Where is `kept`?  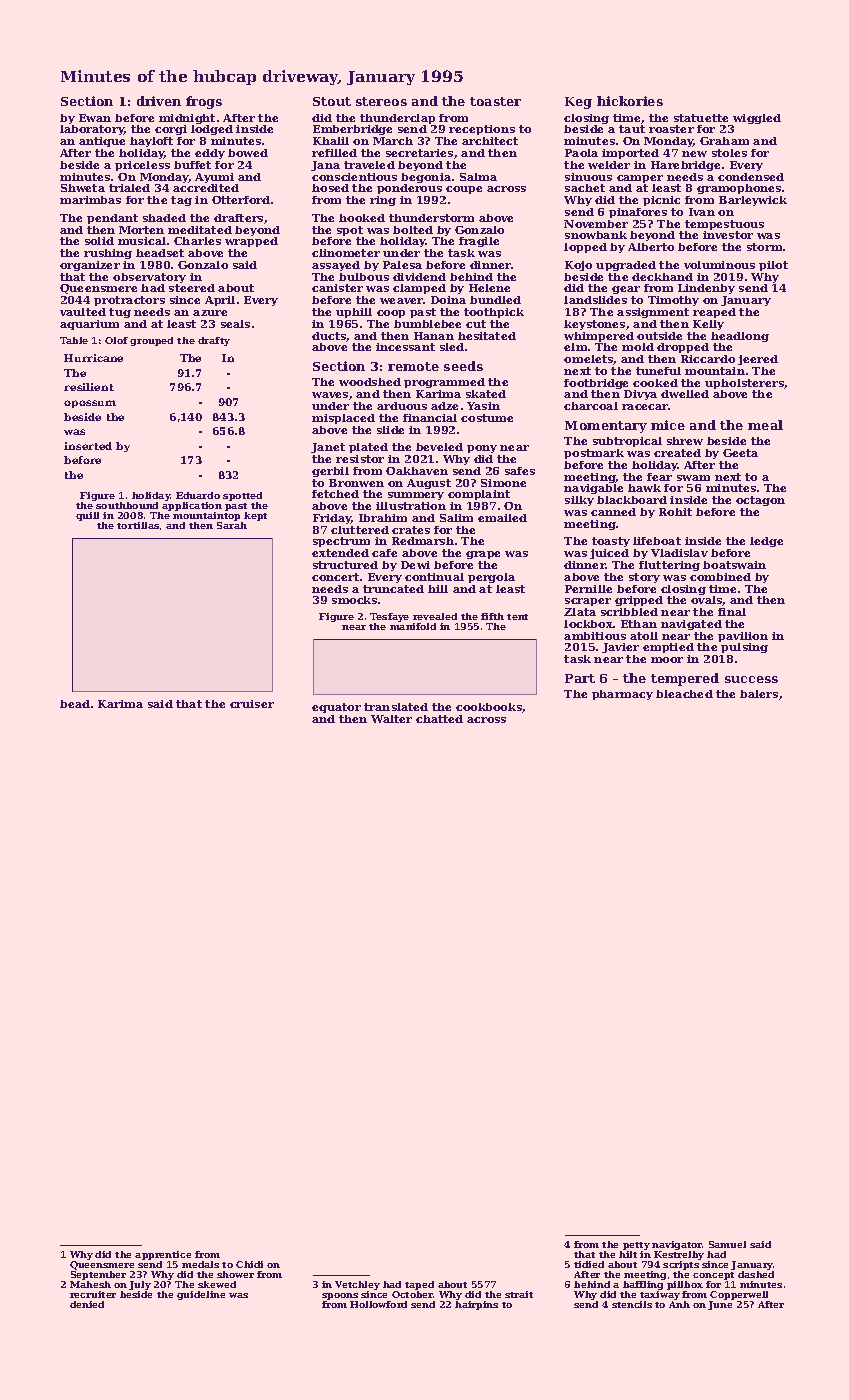 kept is located at coordinates (255, 516).
